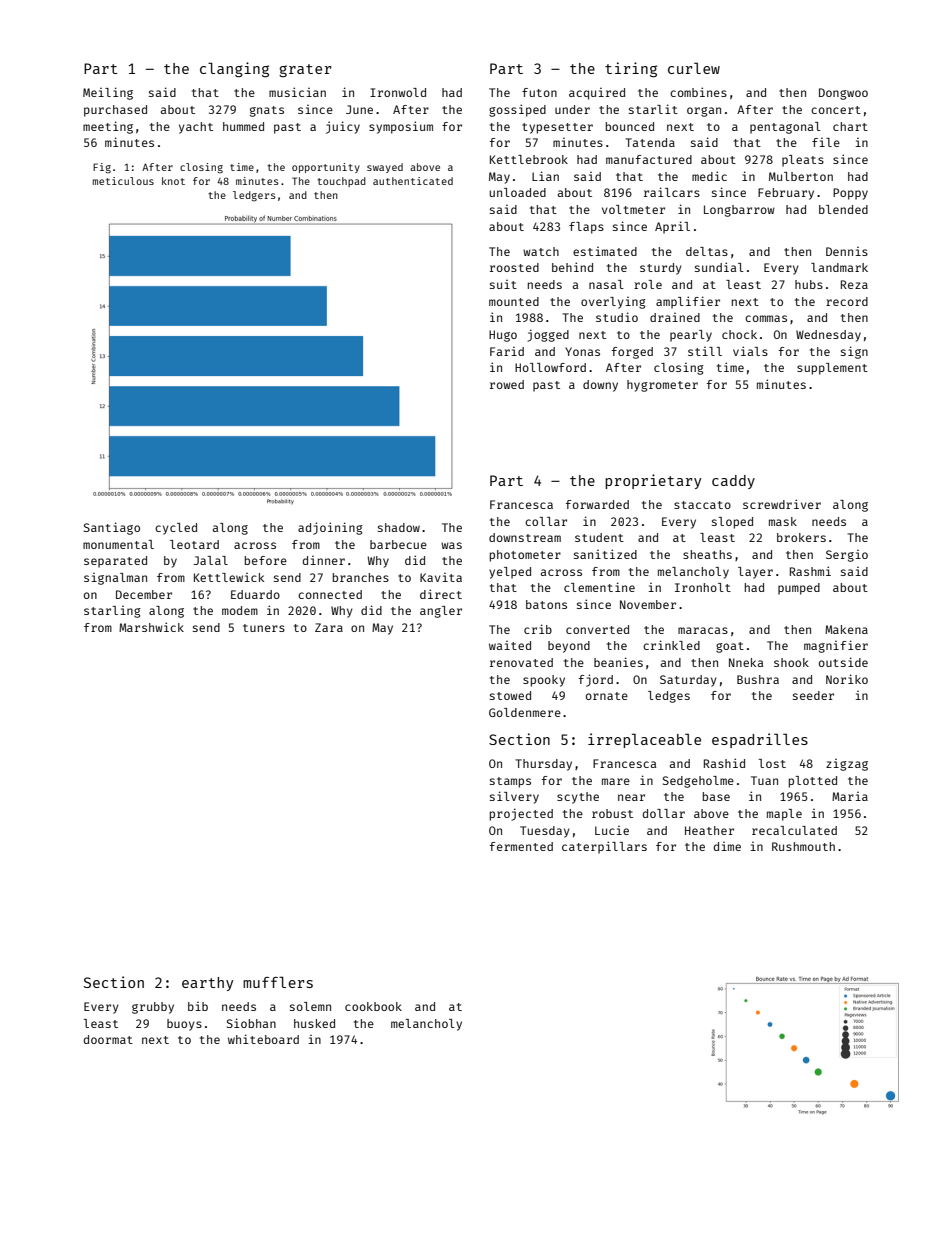 This screenshot has height=1233, width=952. Describe the element at coordinates (850, 796) in the screenshot. I see `Maria` at that location.
